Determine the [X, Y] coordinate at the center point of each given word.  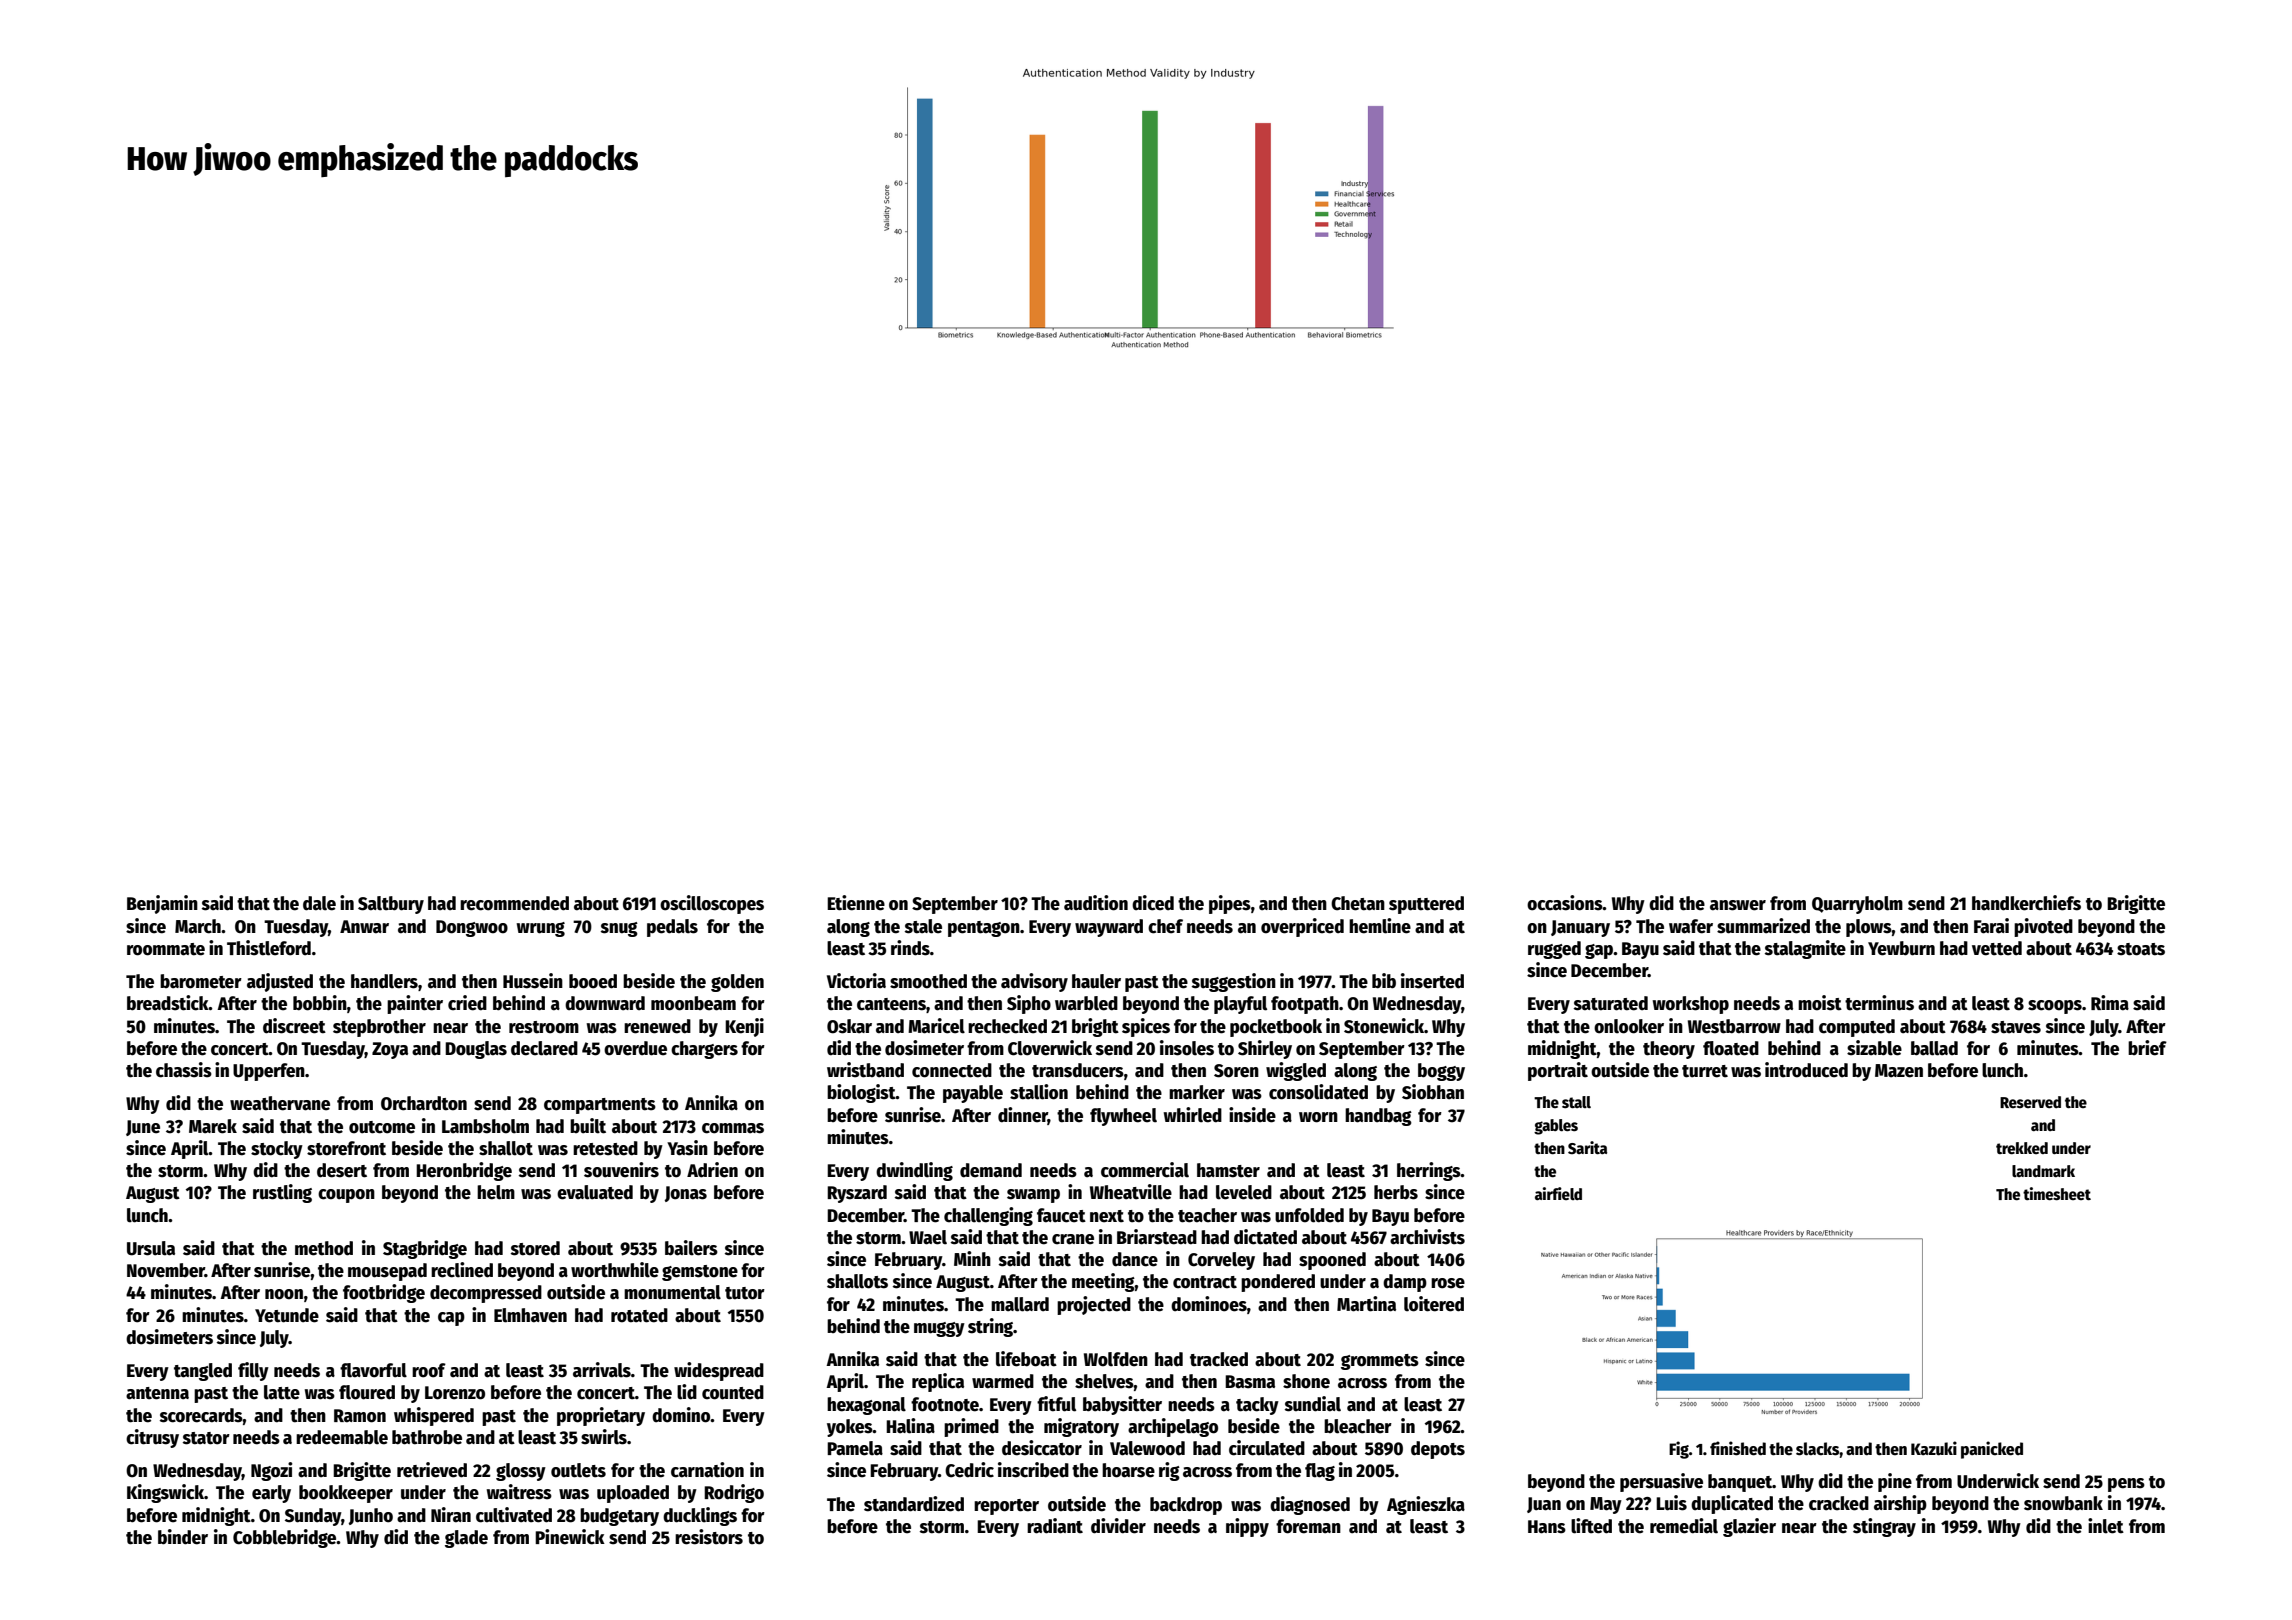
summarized [1763, 926]
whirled [1193, 1115]
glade [466, 1539]
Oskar [849, 1026]
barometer [201, 981]
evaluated [595, 1192]
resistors [709, 1537]
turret [1705, 1071]
